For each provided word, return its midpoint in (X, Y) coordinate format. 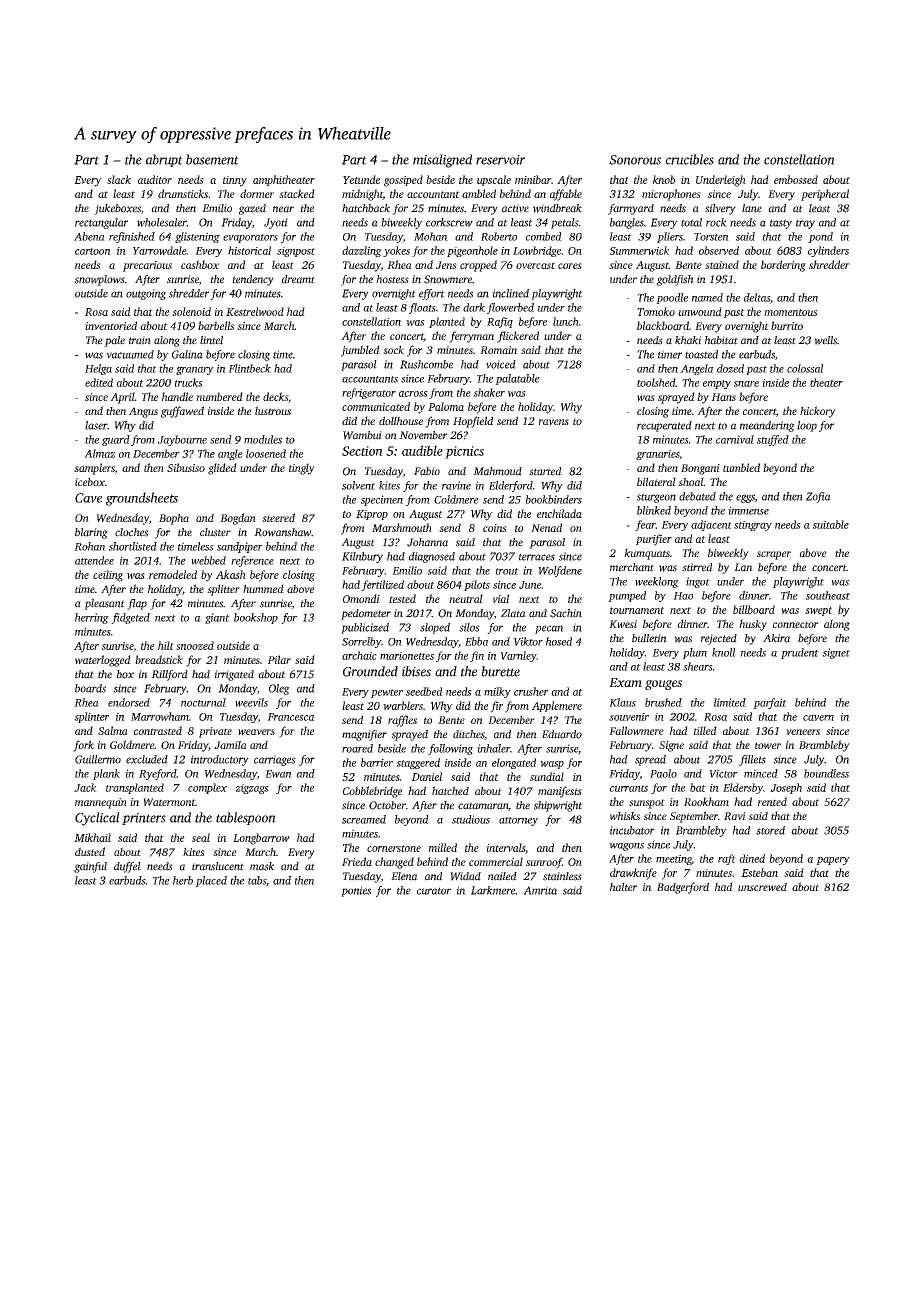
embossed (796, 179)
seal (201, 837)
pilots (477, 585)
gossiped (403, 181)
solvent (358, 485)
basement (212, 159)
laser (96, 425)
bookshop (256, 618)
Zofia (818, 497)
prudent (800, 653)
